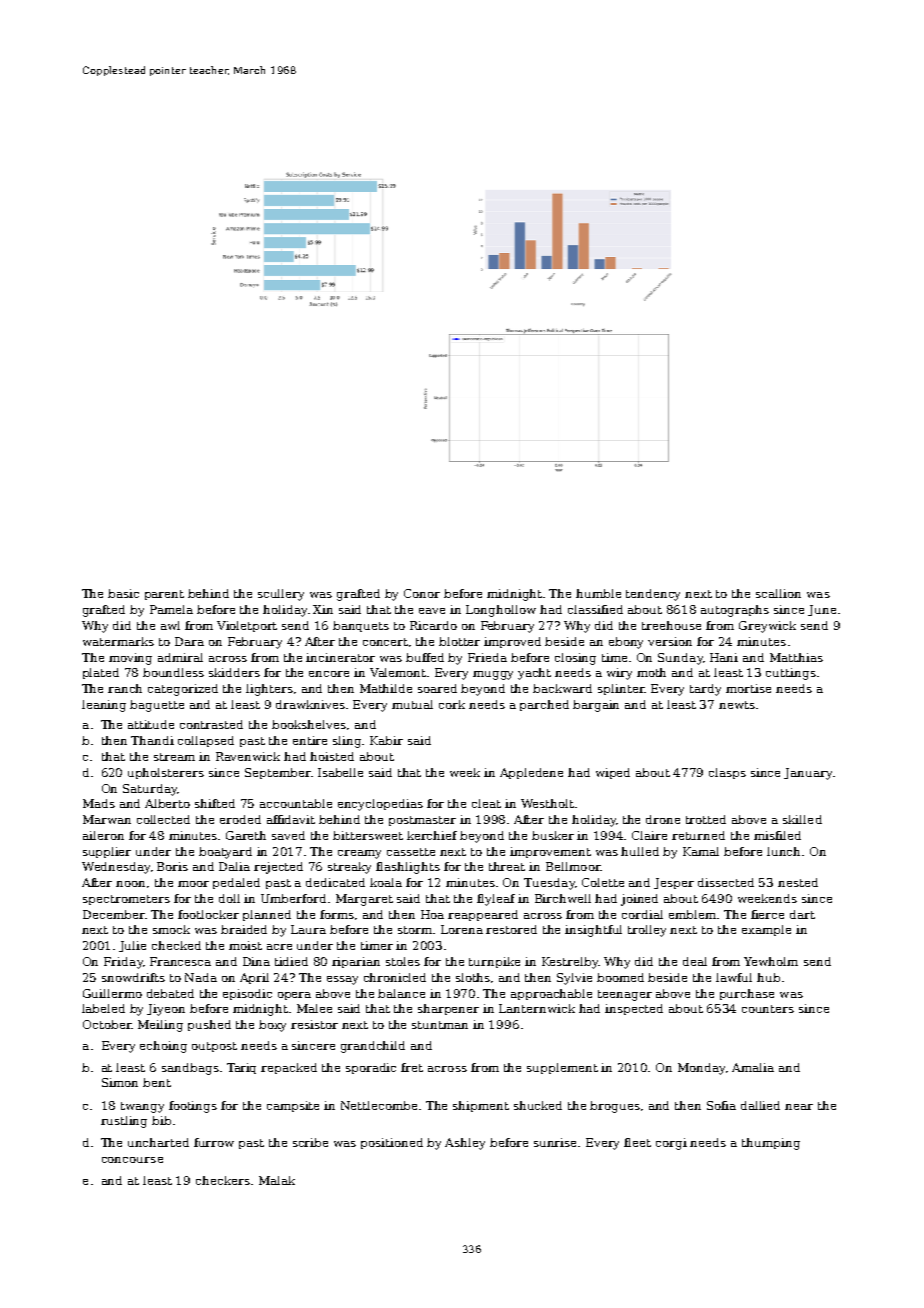 This image has width=924, height=1308. Describe the element at coordinates (771, 1144) in the image. I see `thumping` at that location.
